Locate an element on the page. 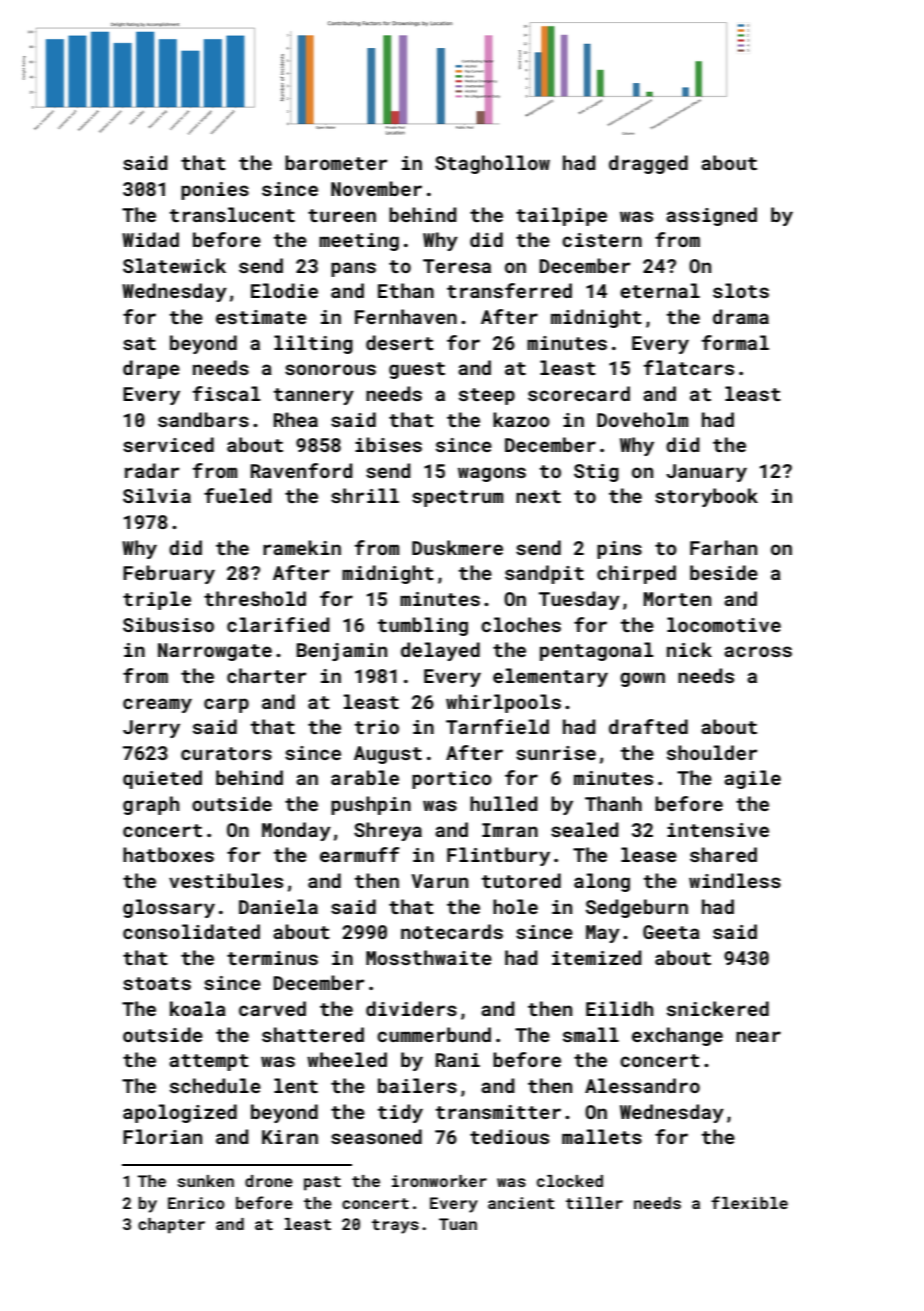 The image size is (924, 1311). dragged is located at coordinates (648, 164).
